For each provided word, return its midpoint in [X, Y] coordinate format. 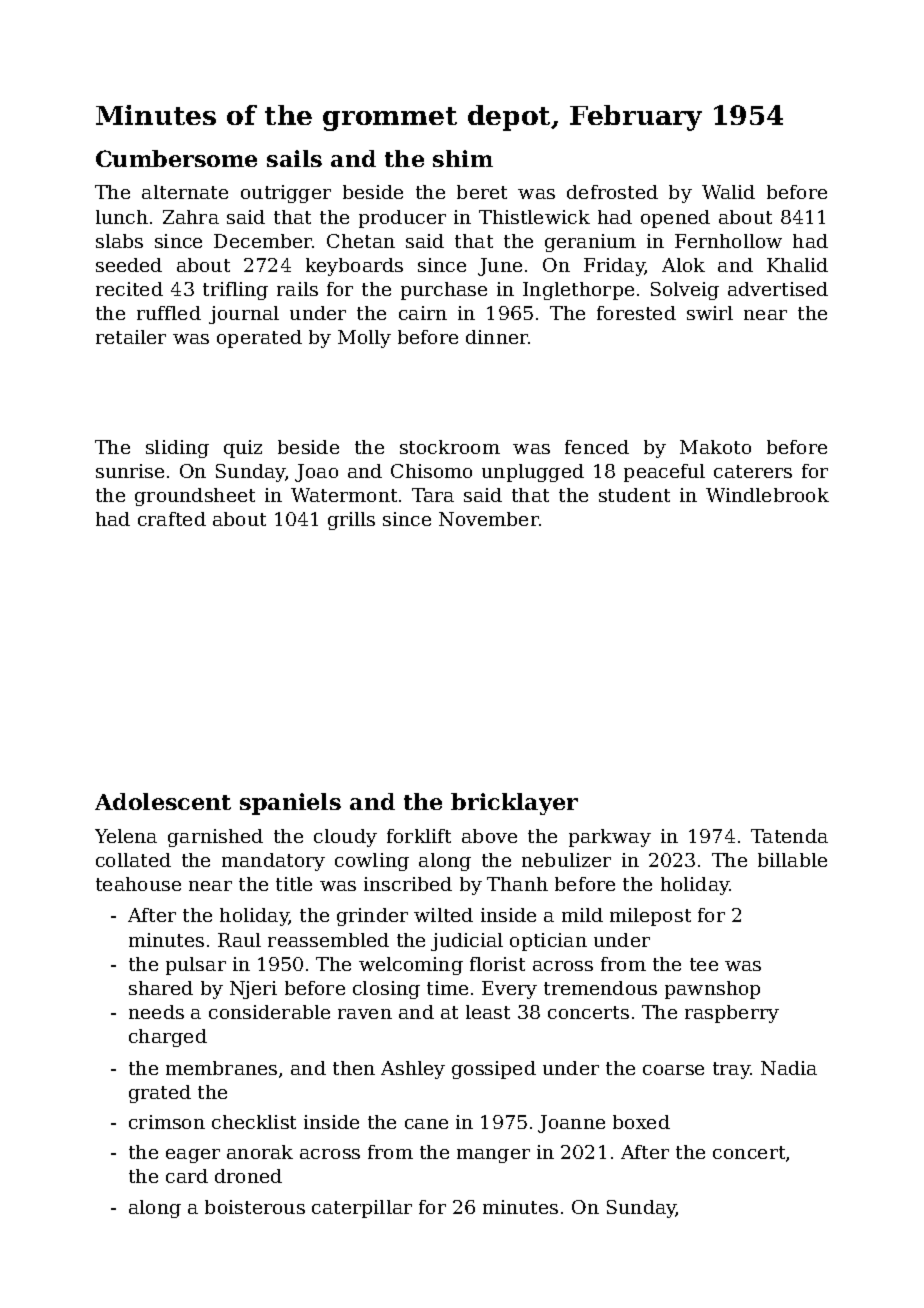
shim [463, 158]
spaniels [290, 804]
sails [294, 158]
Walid [728, 192]
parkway [610, 838]
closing [386, 990]
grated [160, 1094]
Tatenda [789, 836]
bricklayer [514, 804]
